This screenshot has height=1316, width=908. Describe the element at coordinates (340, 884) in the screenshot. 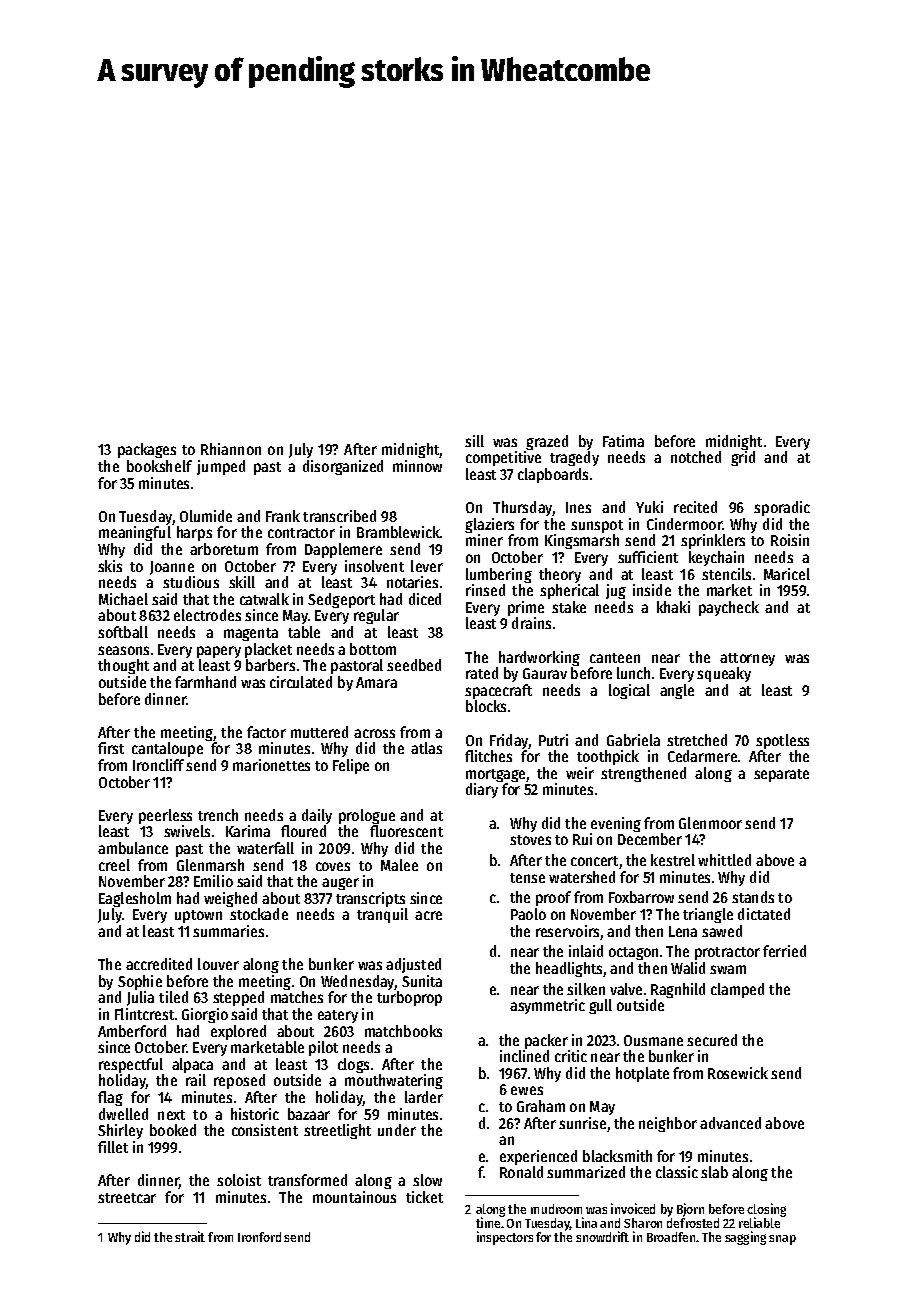

I see `auger` at that location.
